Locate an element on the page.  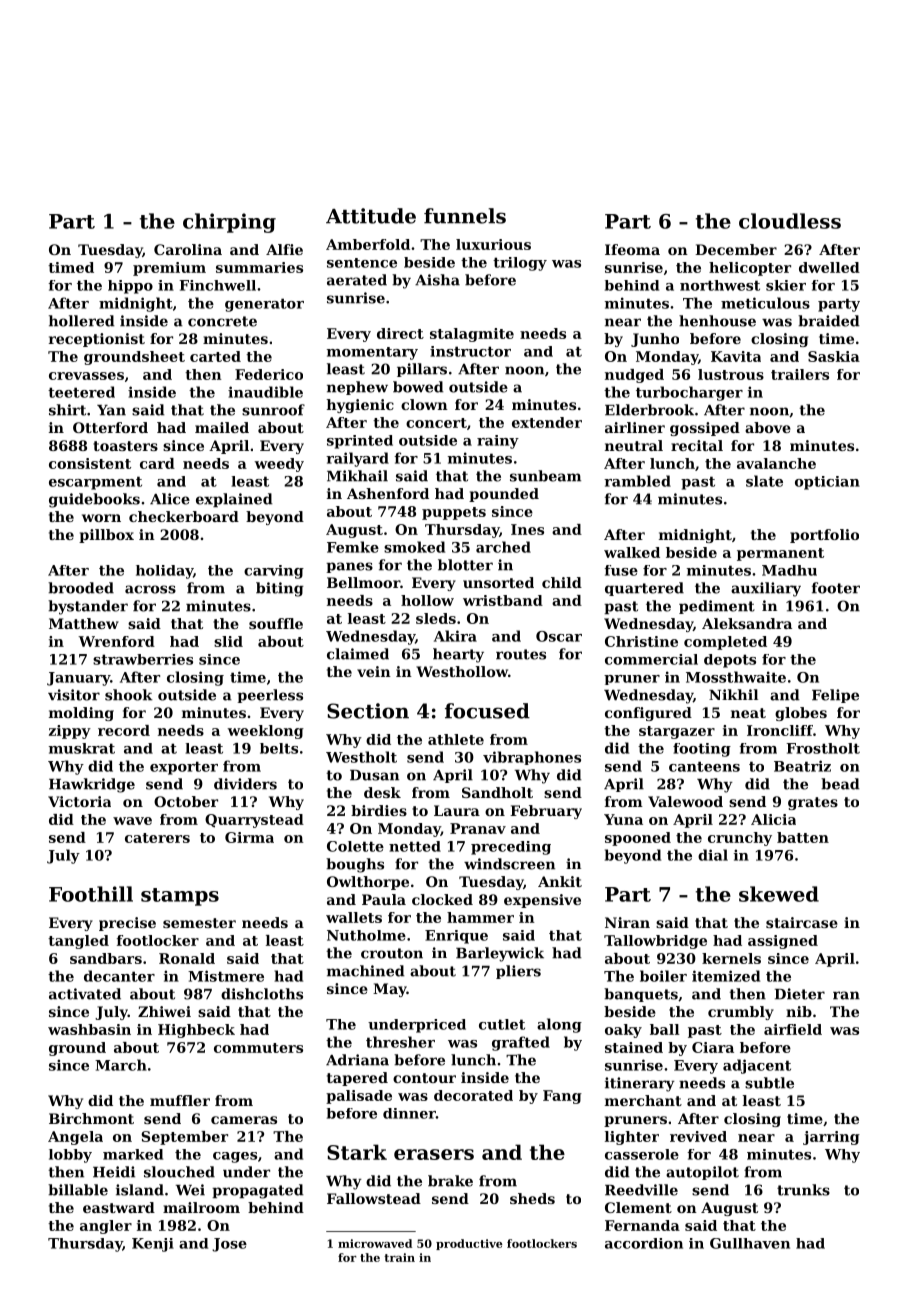
productive is located at coordinates (469, 1244).
